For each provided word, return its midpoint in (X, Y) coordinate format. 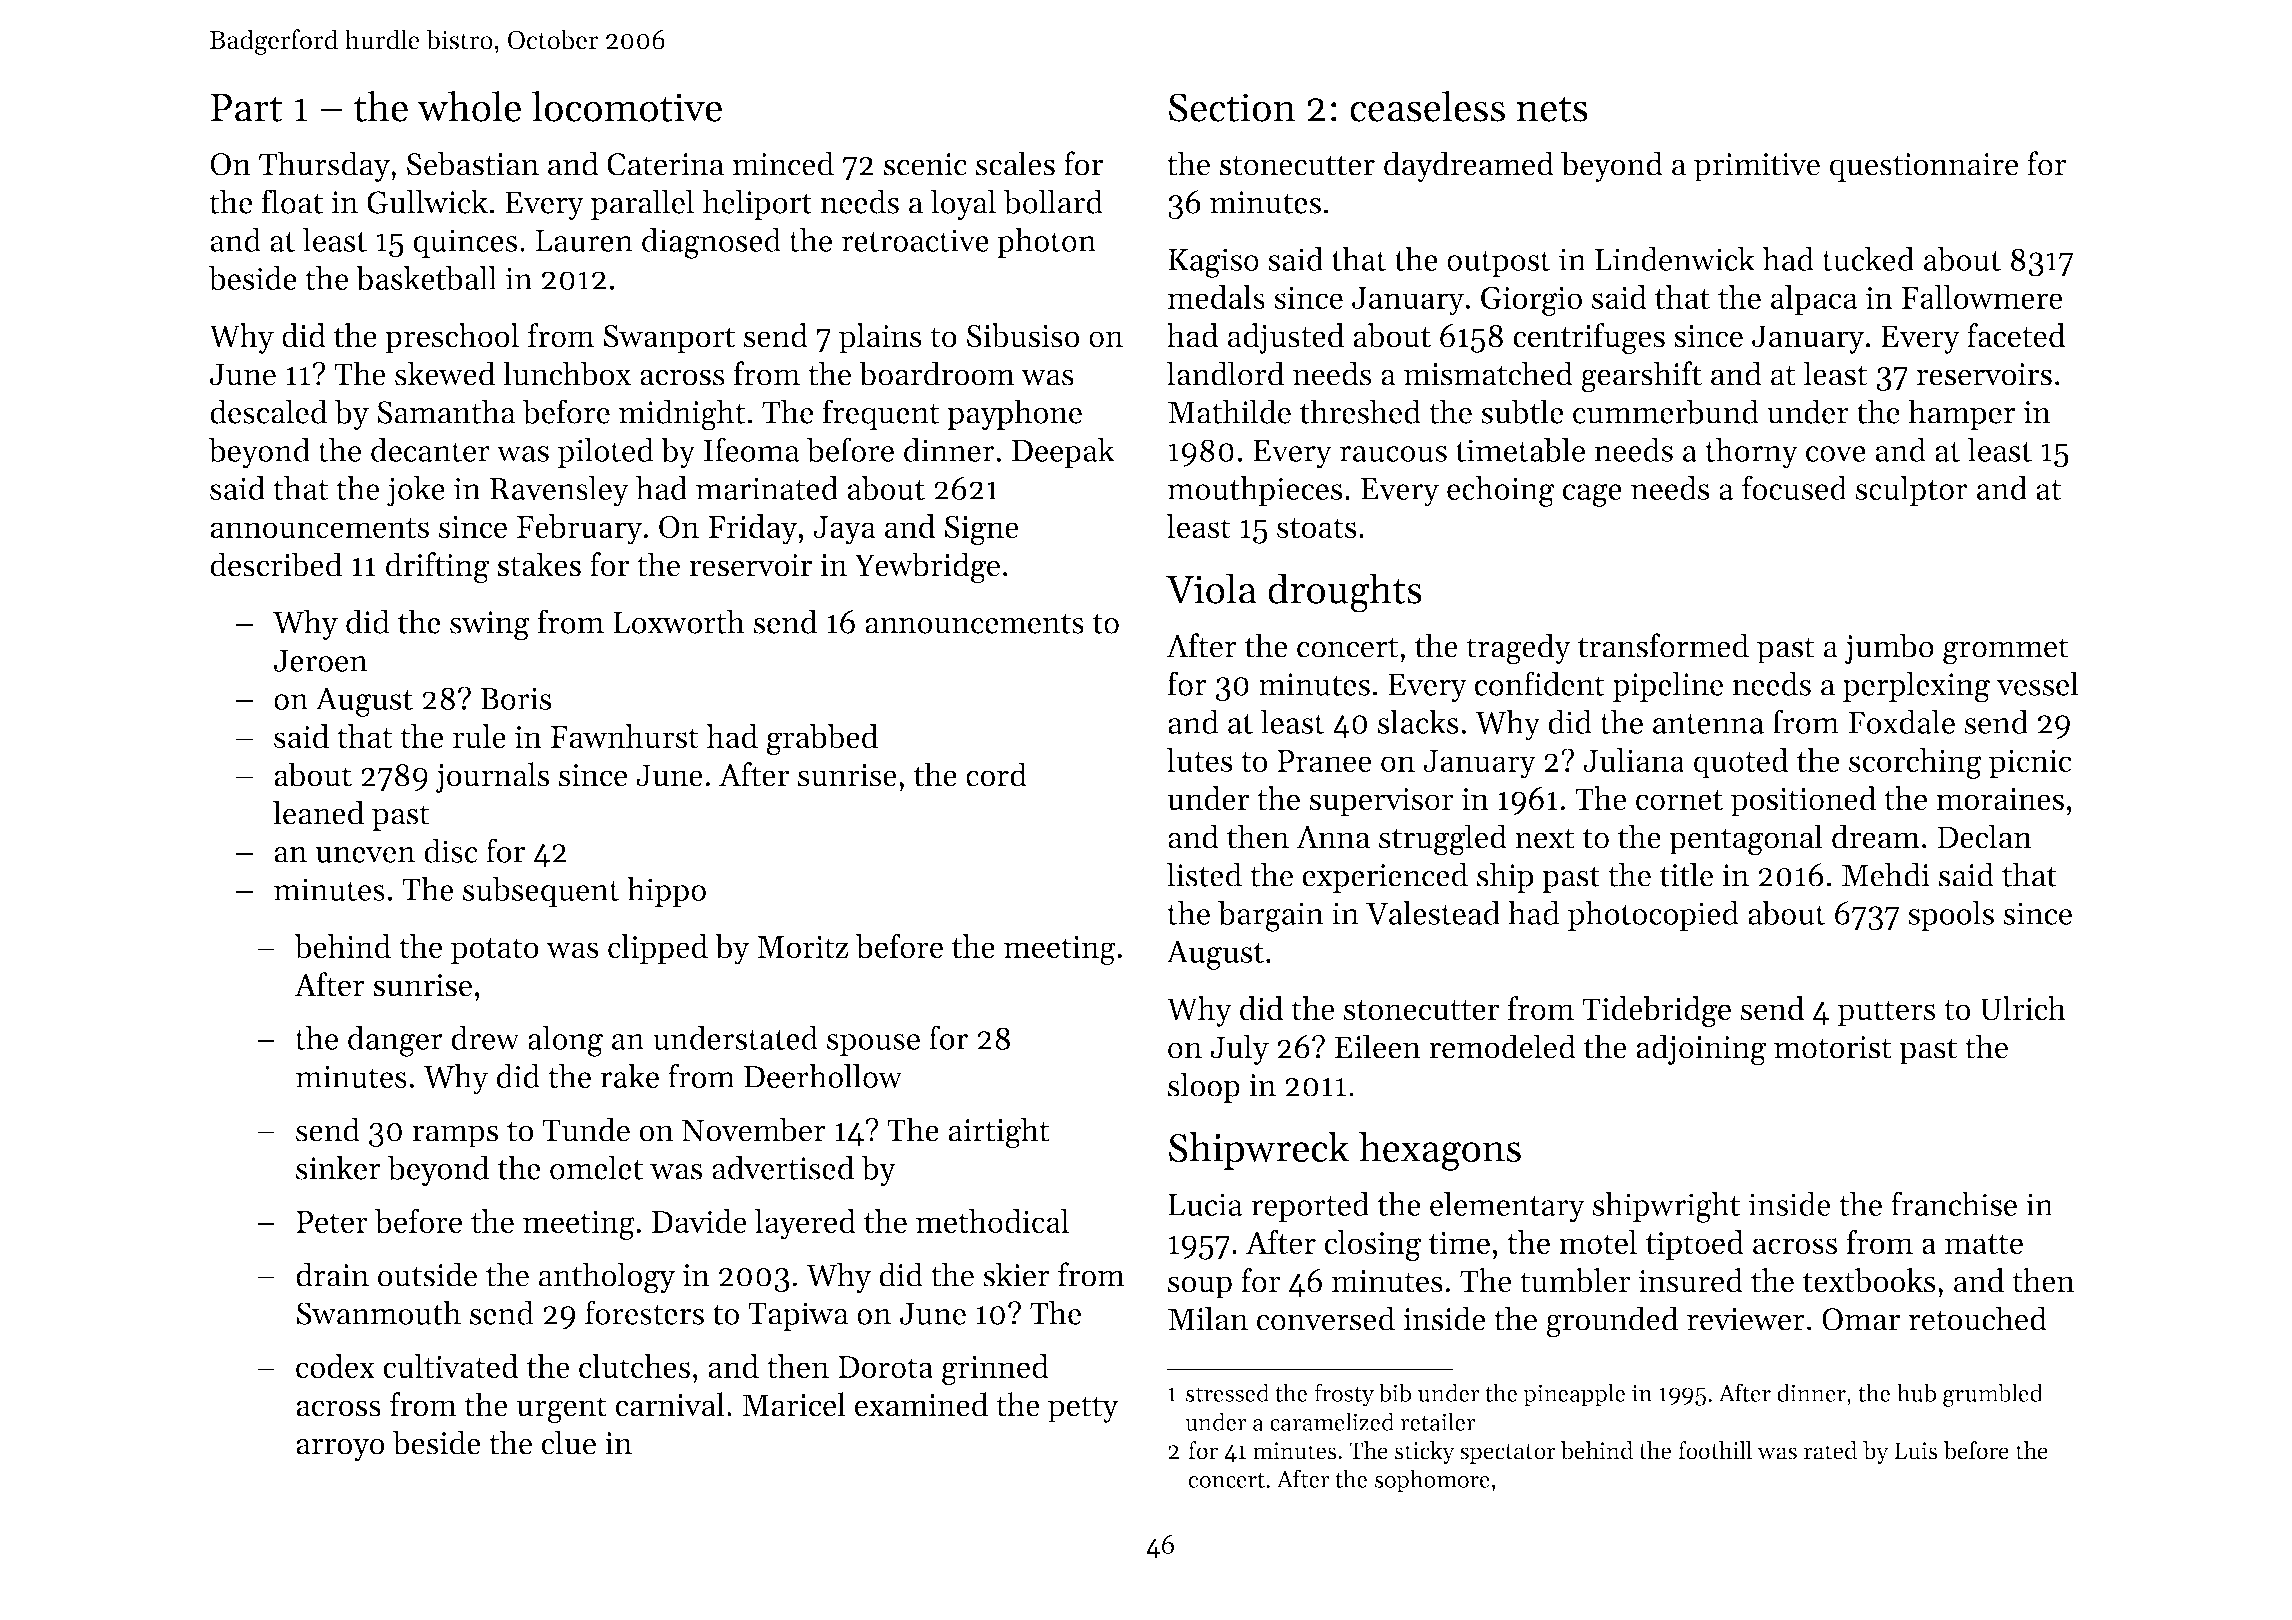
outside (427, 1274)
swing (490, 626)
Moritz (802, 947)
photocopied (1653, 915)
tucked (1868, 259)
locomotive (627, 106)
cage (1592, 495)
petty (1083, 1409)
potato (495, 951)
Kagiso (1213, 263)
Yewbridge (927, 568)
